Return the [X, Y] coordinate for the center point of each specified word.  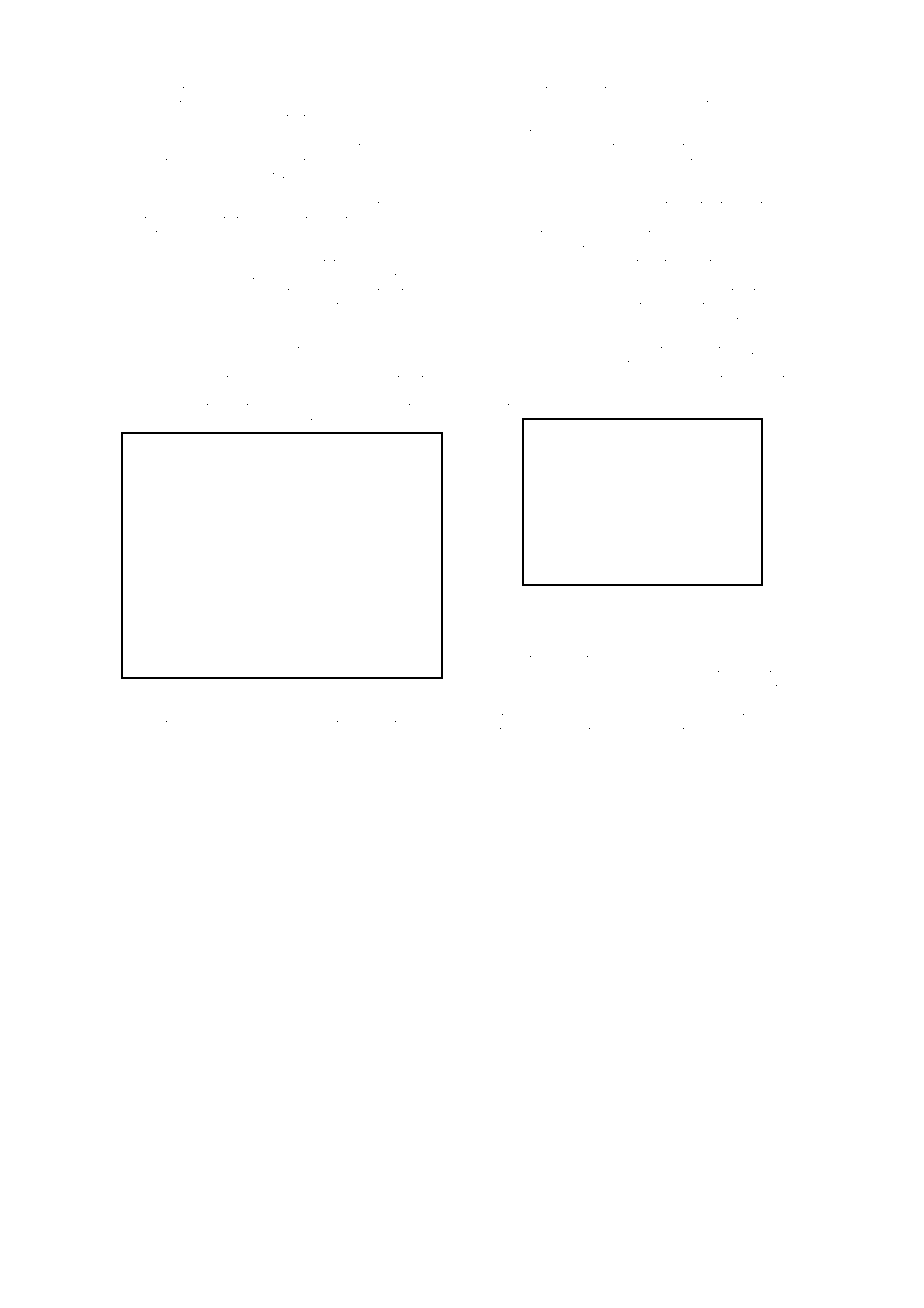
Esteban [417, 392]
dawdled [756, 147]
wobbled [144, 407]
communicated [632, 598]
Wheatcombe [169, 723]
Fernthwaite [152, 132]
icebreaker [287, 263]
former [185, 421]
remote [621, 321]
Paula [426, 334]
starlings [326, 423]
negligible [389, 91]
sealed [732, 335]
